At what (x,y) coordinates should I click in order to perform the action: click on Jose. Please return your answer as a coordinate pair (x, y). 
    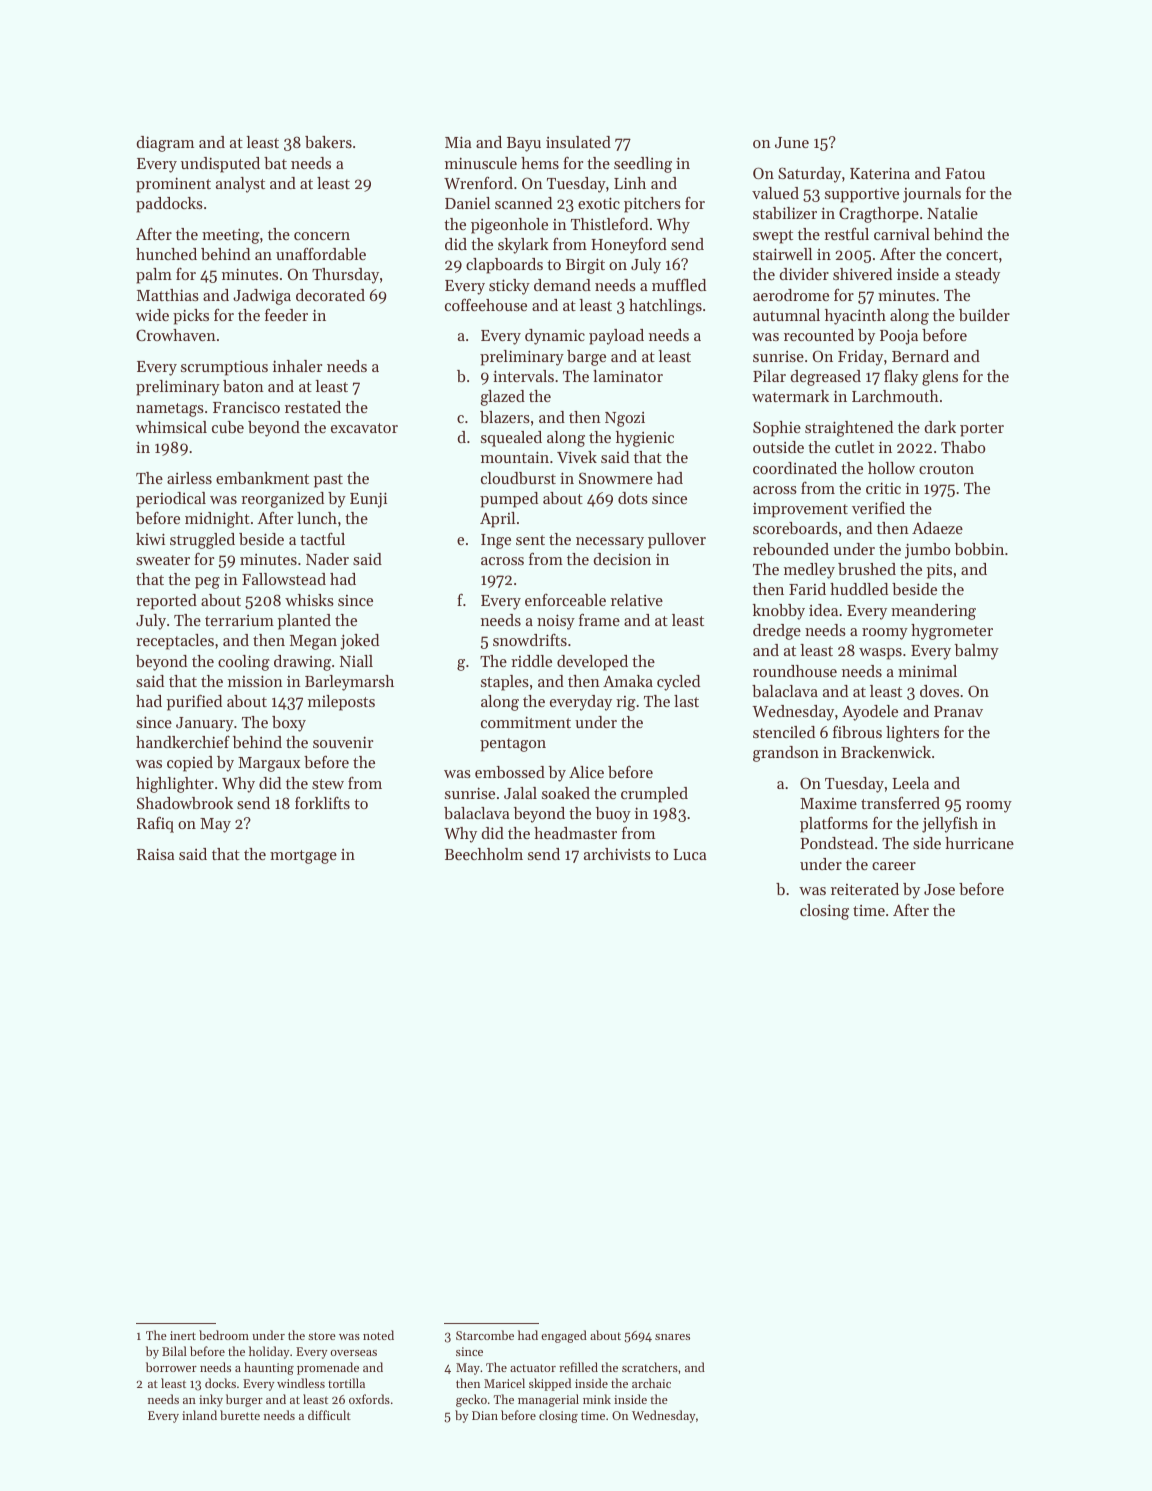
    Looking at the image, I should click on (939, 889).
